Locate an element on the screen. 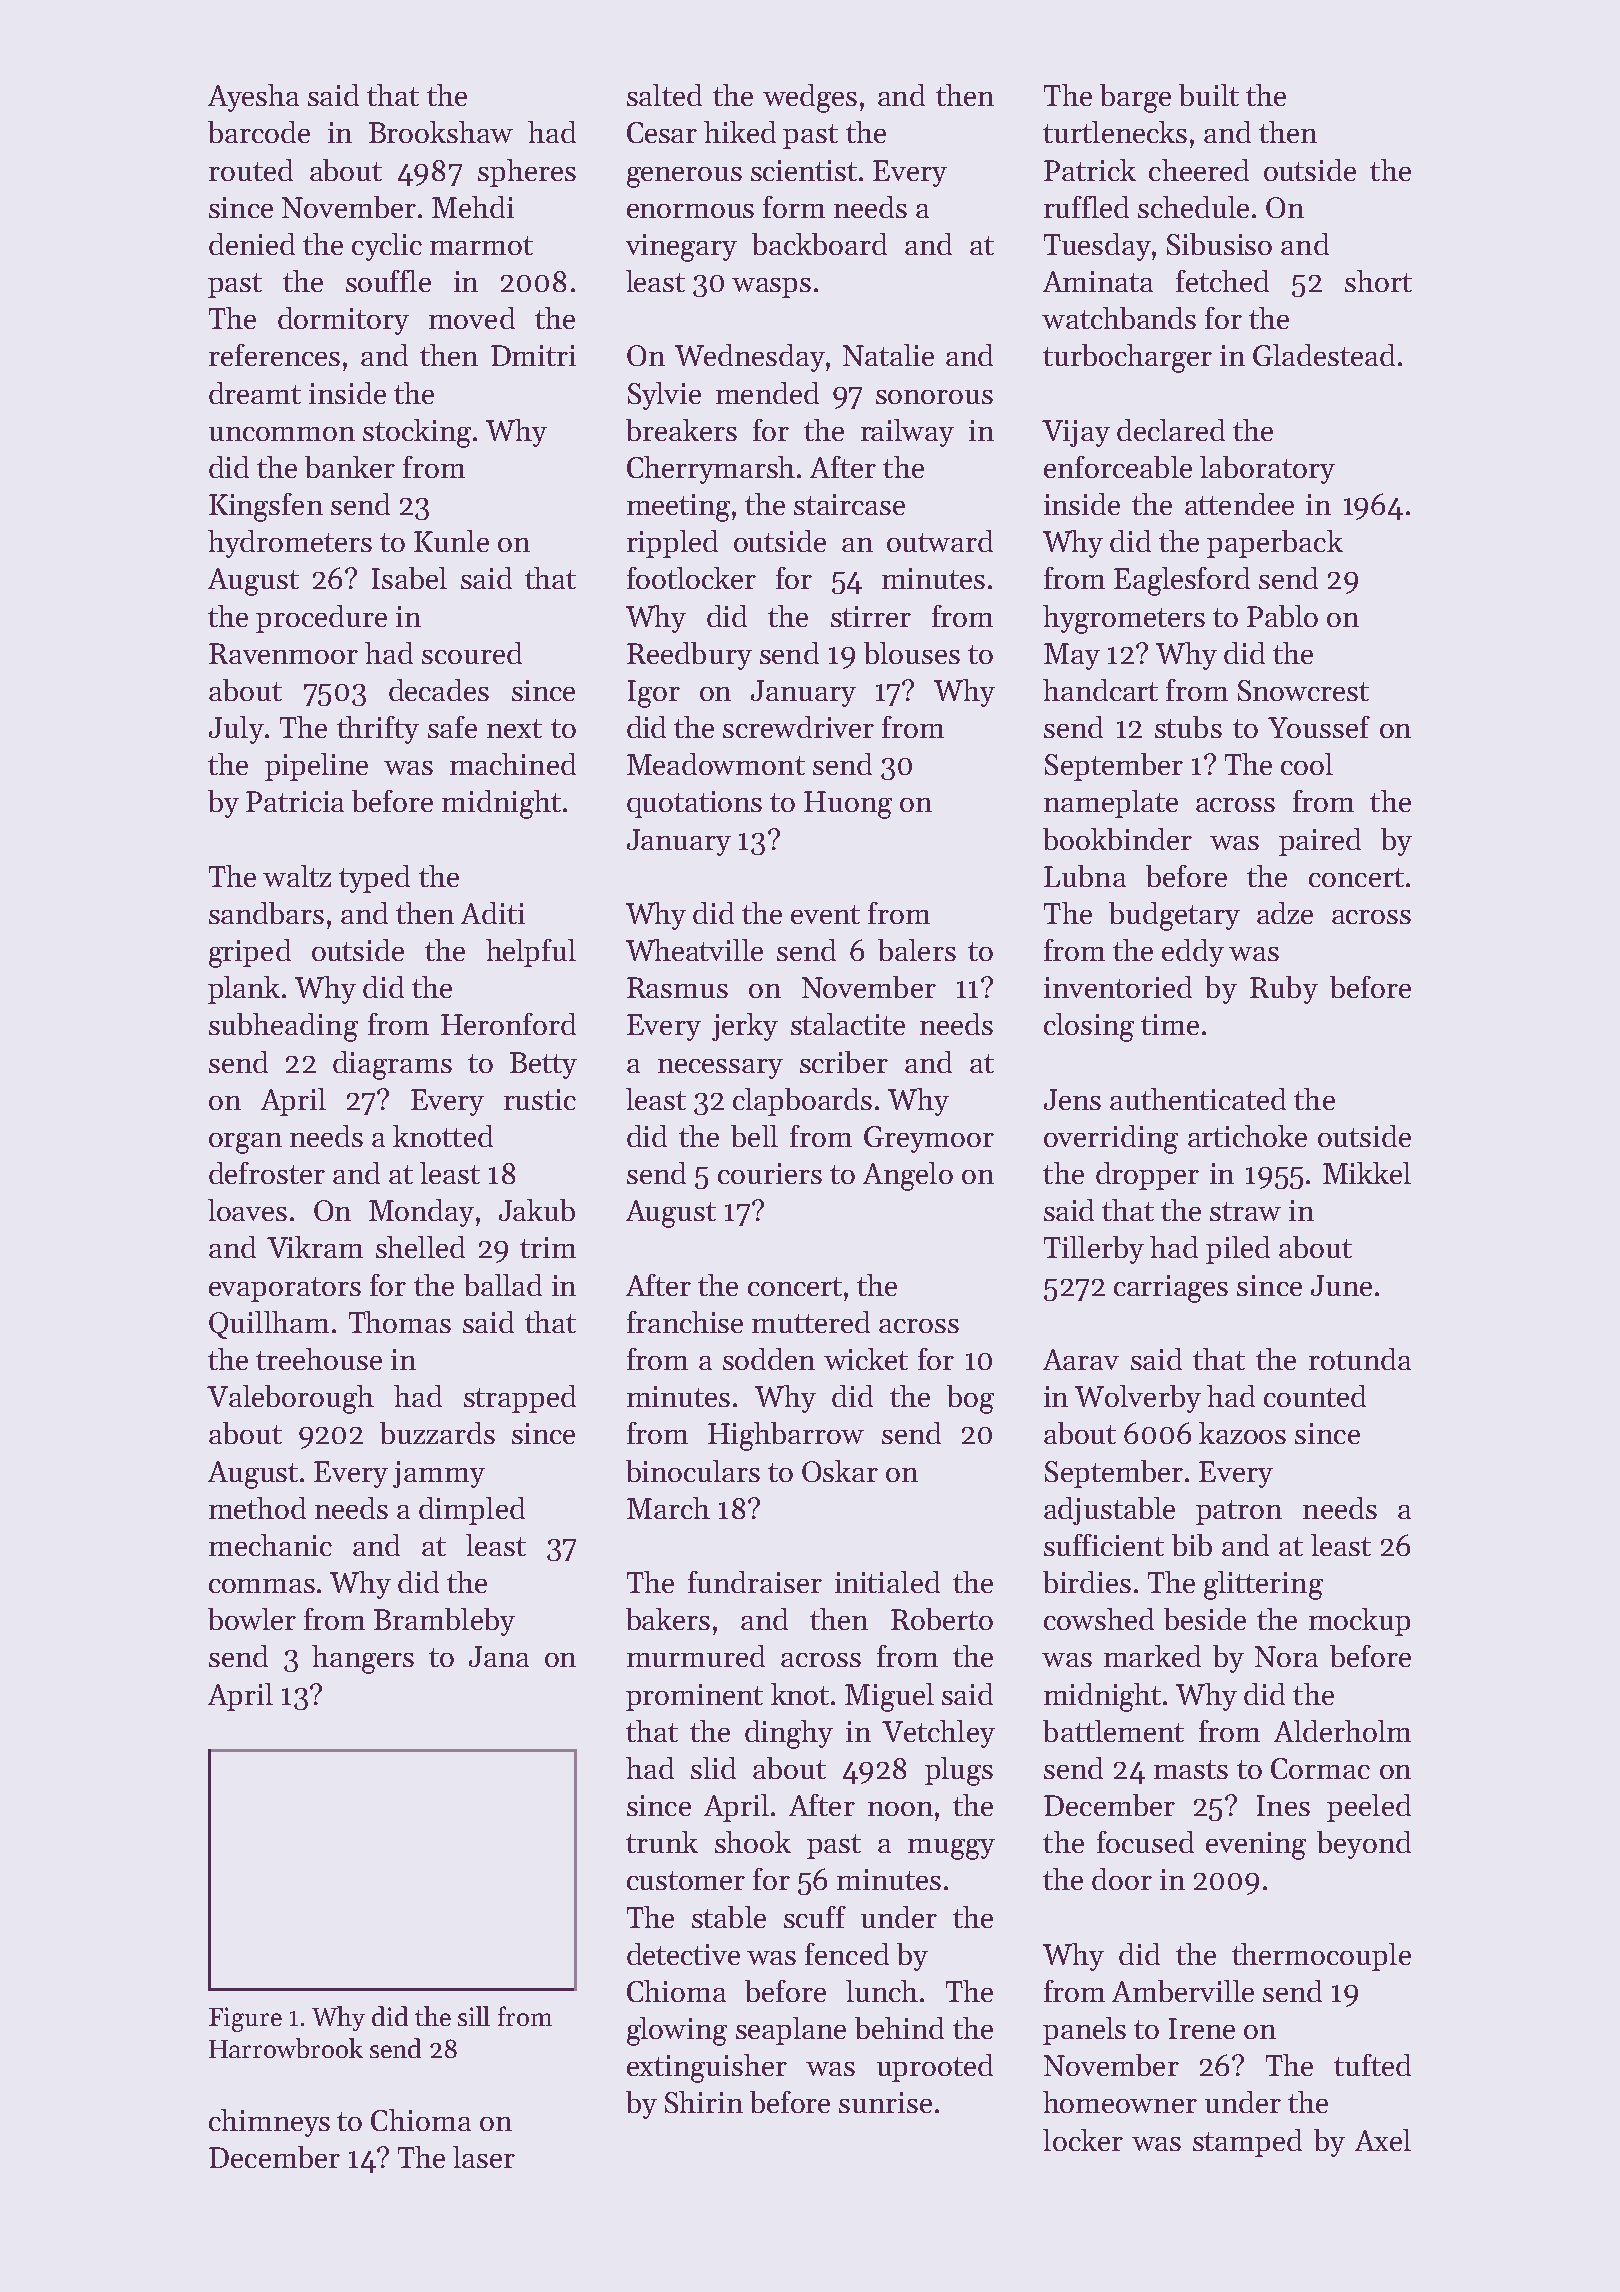 The height and width of the screenshot is (2292, 1620). Huong is located at coordinates (848, 805).
